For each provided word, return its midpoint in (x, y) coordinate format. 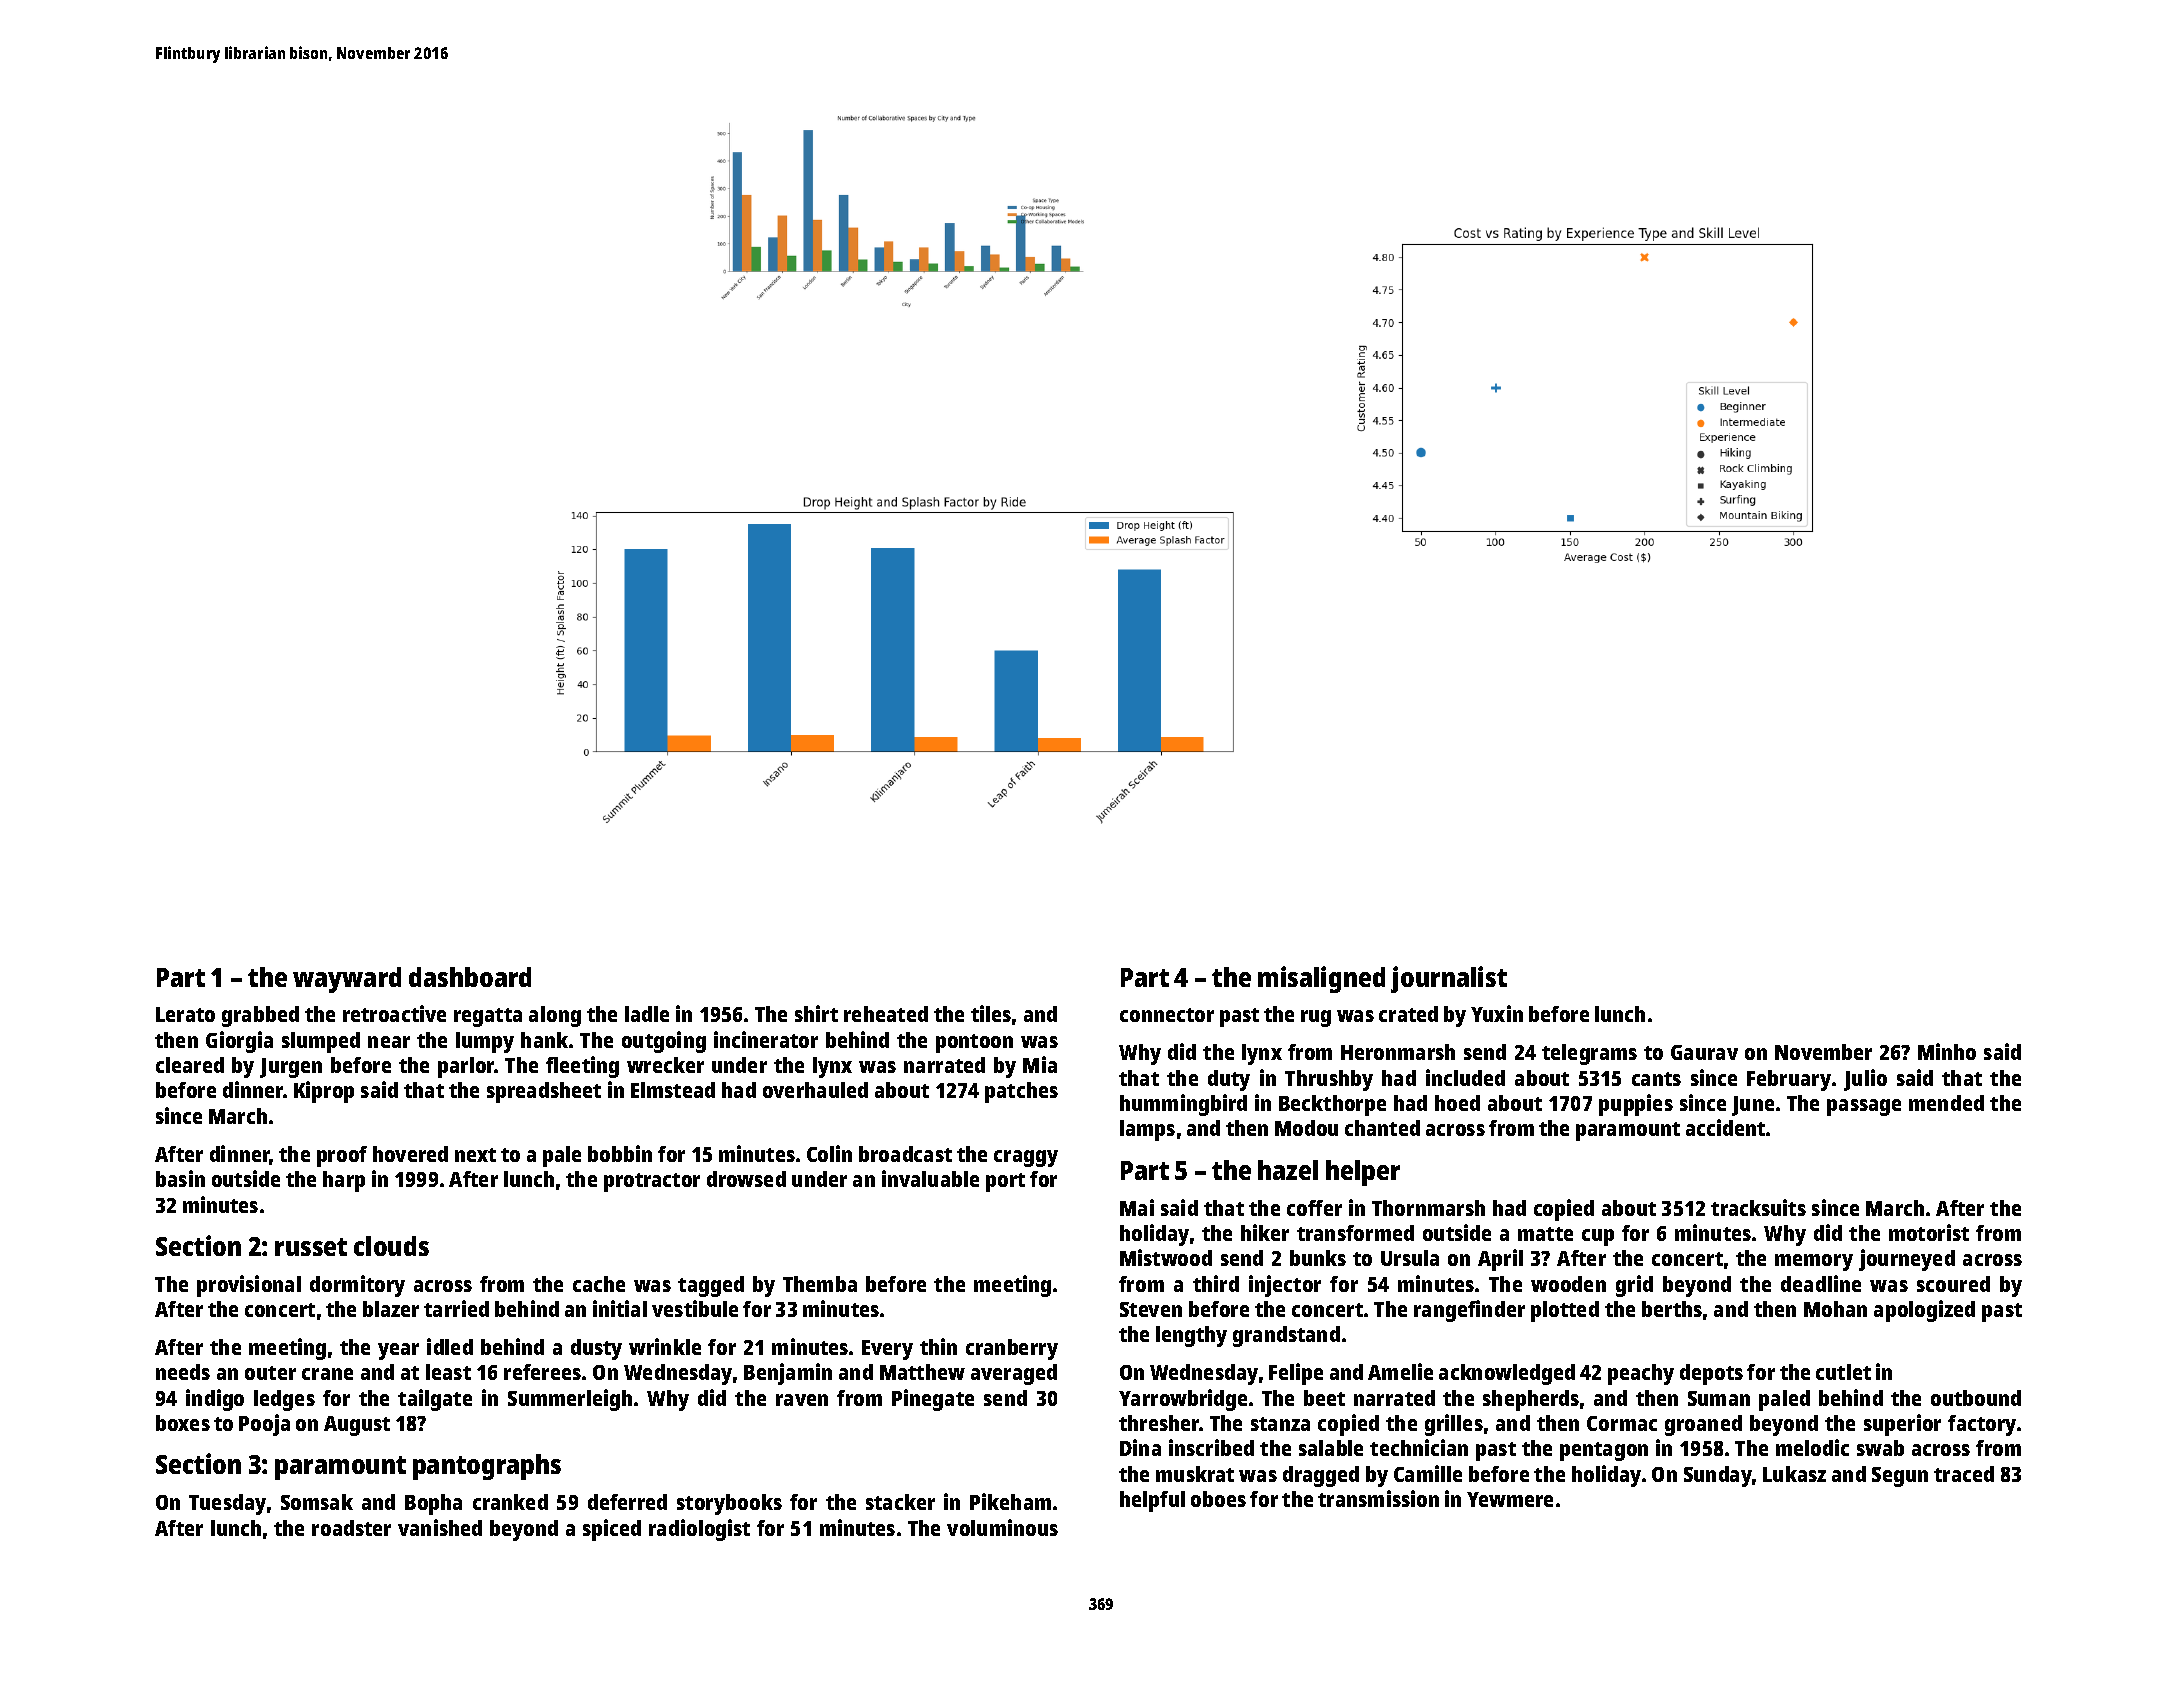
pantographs (487, 1467)
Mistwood (1166, 1257)
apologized (1924, 1311)
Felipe (1296, 1374)
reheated (886, 1014)
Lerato (185, 1014)
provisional (249, 1286)
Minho (1947, 1051)
